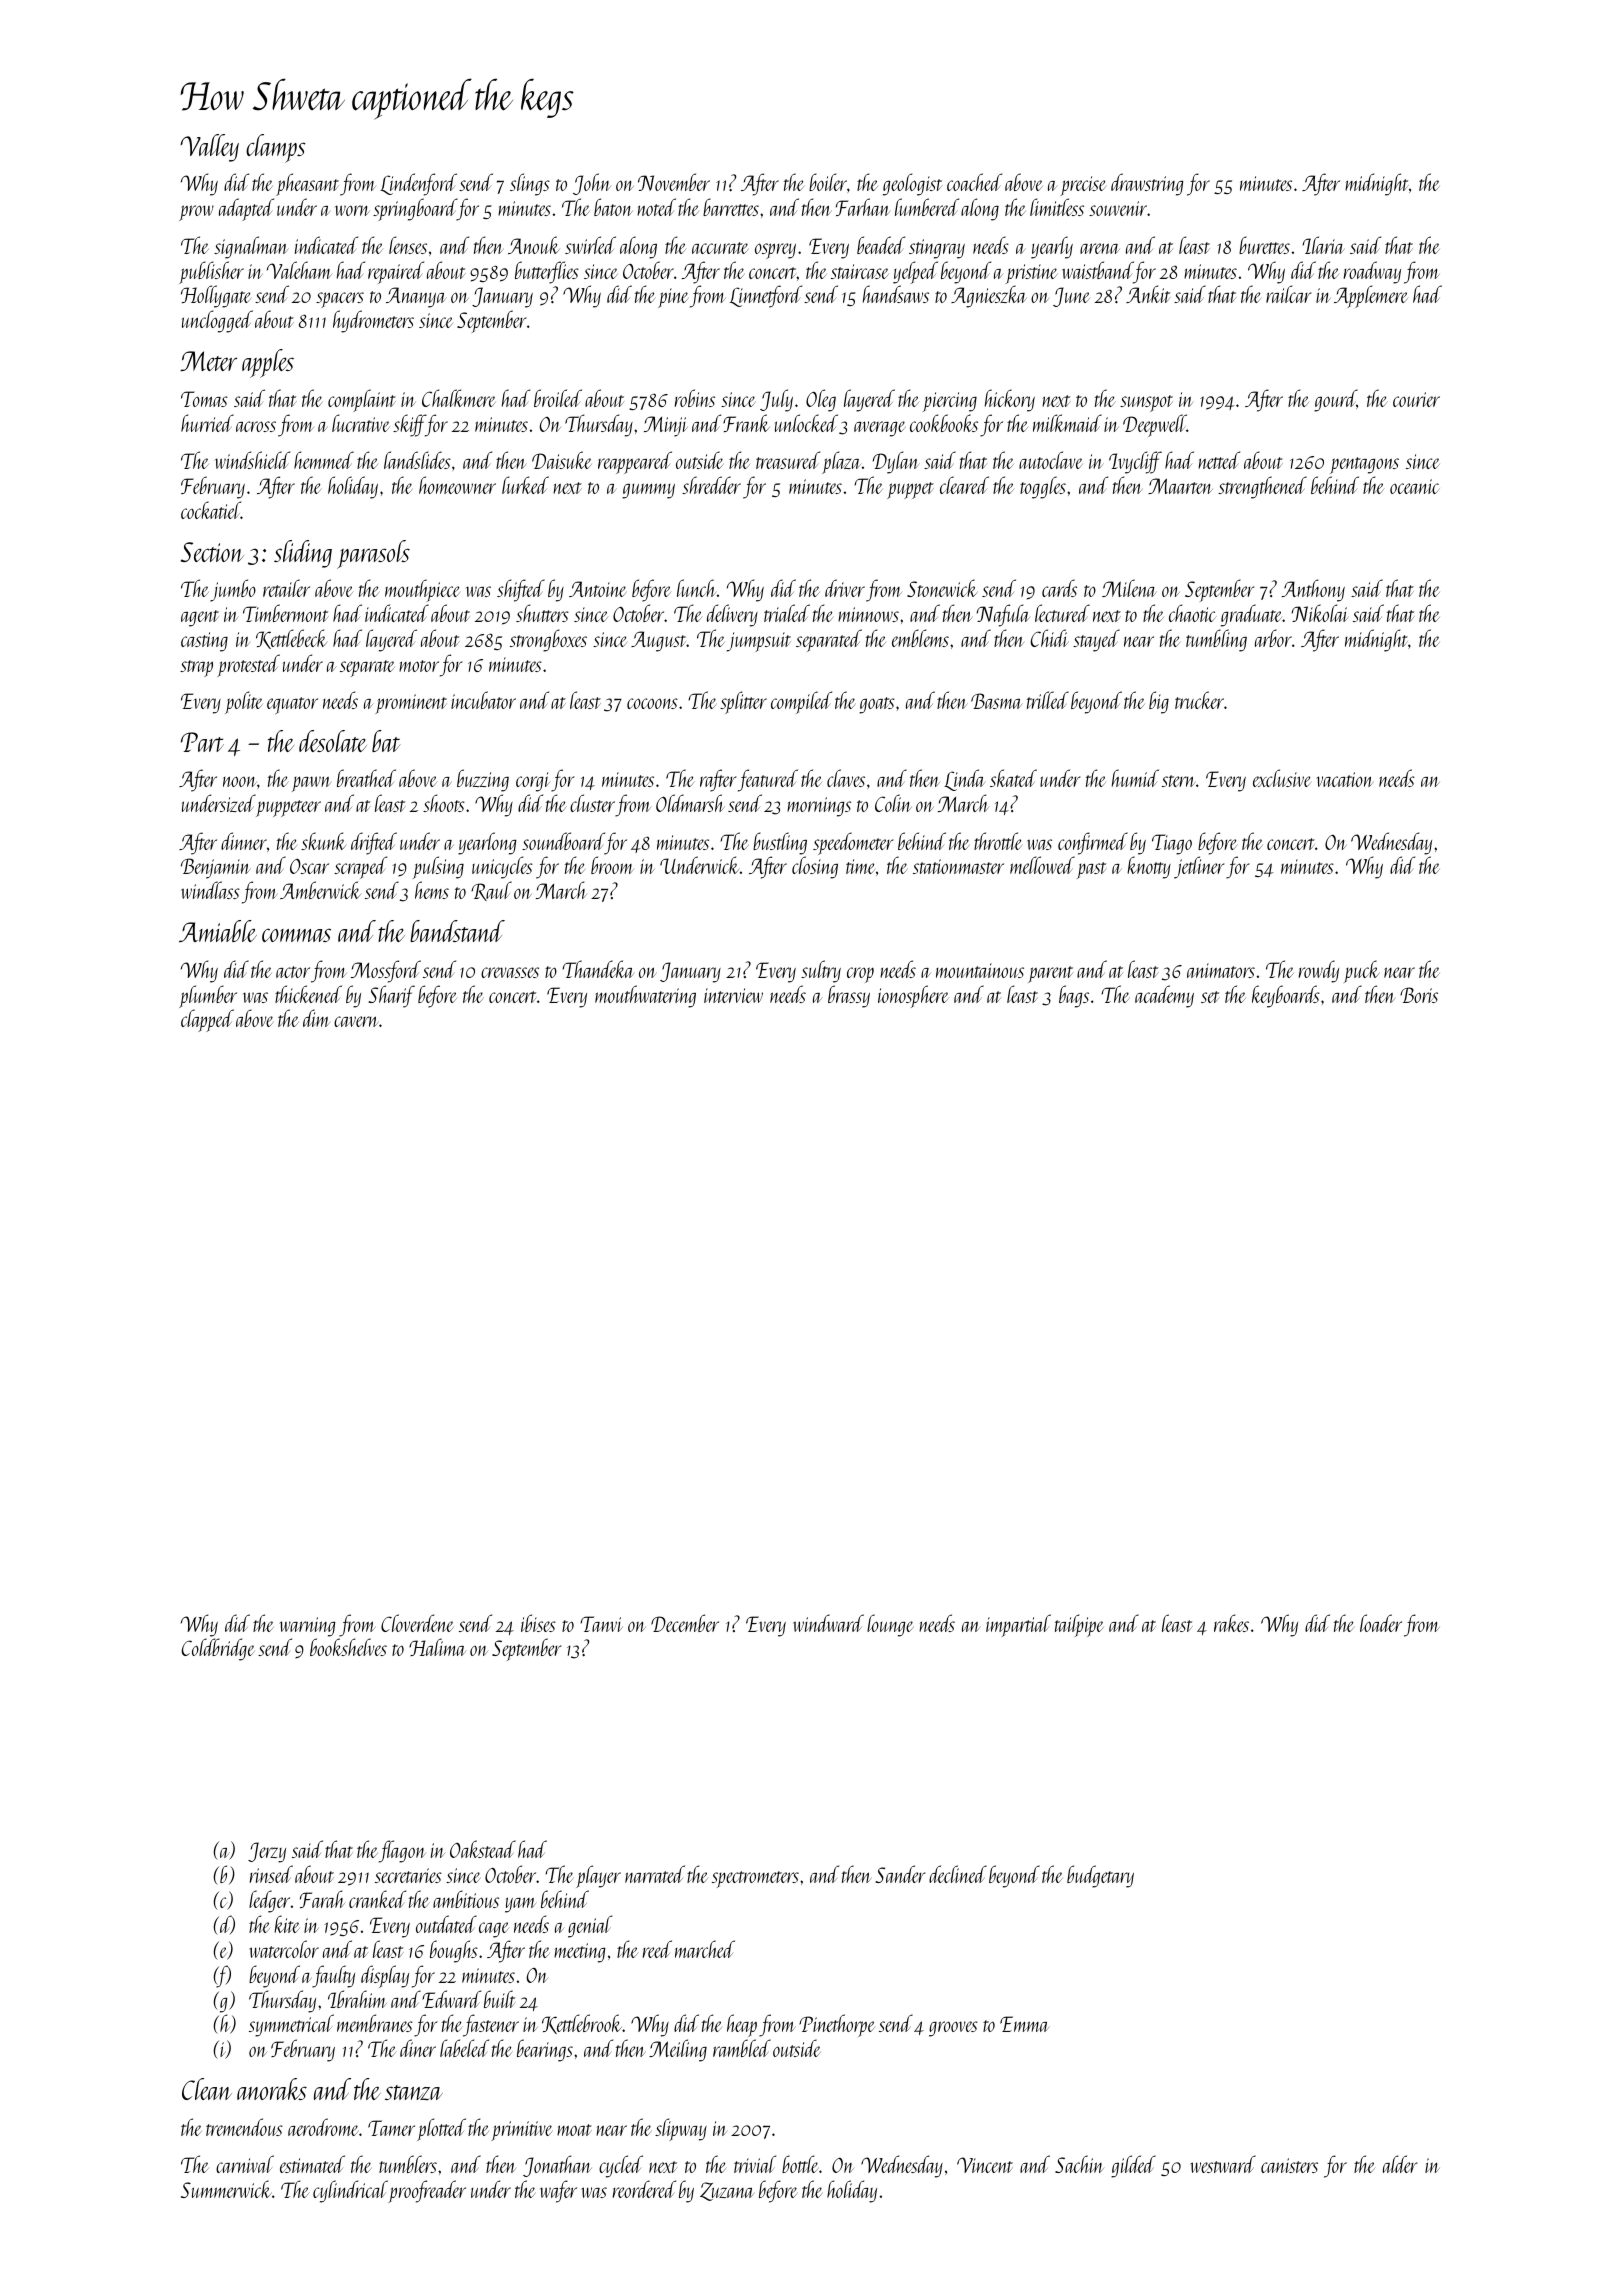  What do you see at coordinates (964, 485) in the image?
I see `cleared` at bounding box center [964, 485].
